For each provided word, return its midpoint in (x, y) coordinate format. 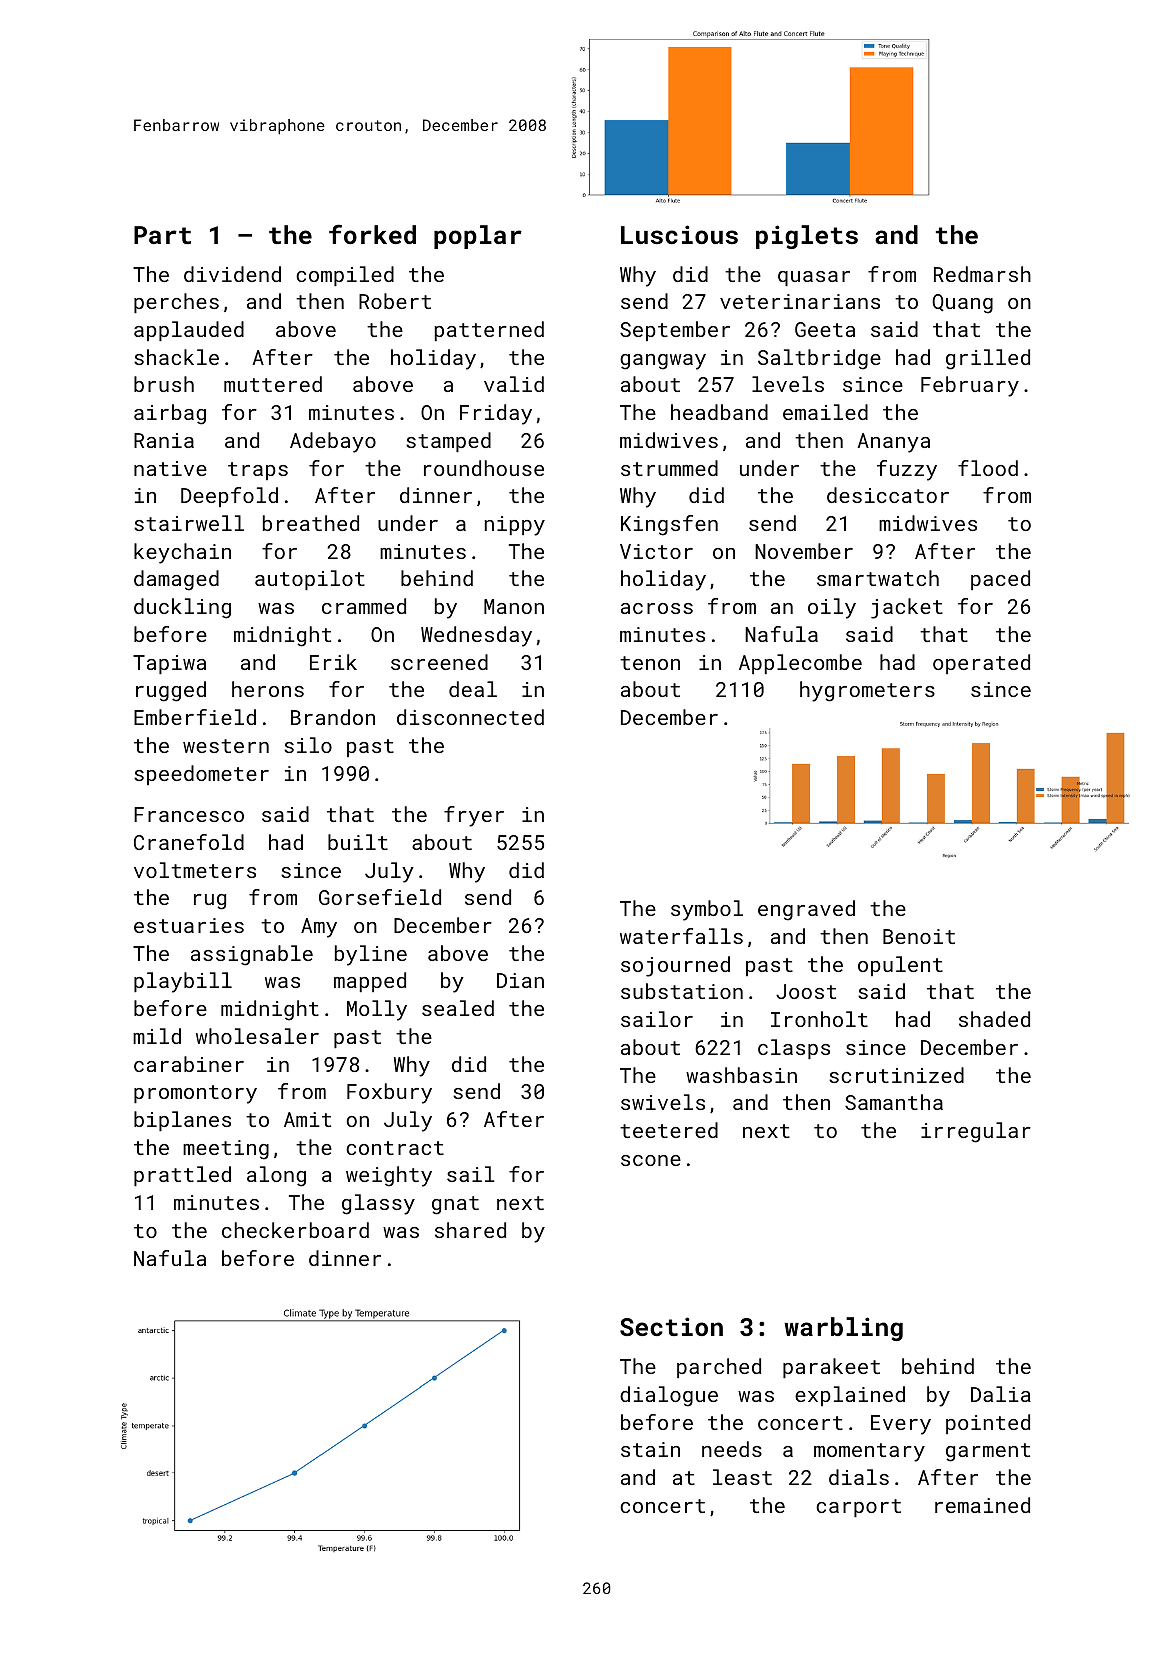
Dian (520, 980)
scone (651, 1160)
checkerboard (295, 1230)
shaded (994, 1019)
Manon (514, 606)
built (358, 842)
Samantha (894, 1102)
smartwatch (878, 578)
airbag (170, 414)
